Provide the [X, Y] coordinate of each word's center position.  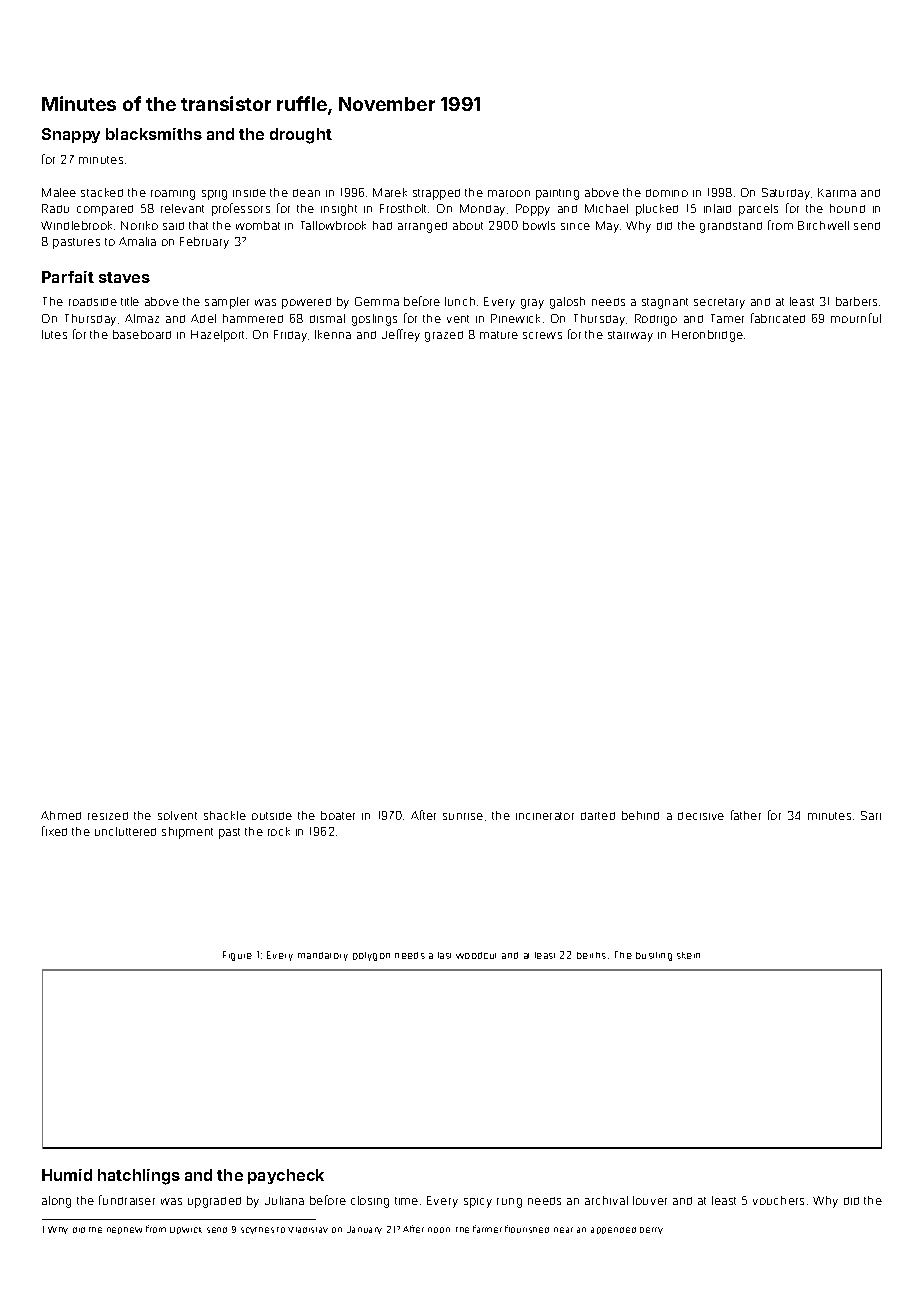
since [575, 226]
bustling [654, 956]
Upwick [186, 1230]
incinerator [545, 816]
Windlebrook [76, 225]
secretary [719, 303]
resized [108, 816]
